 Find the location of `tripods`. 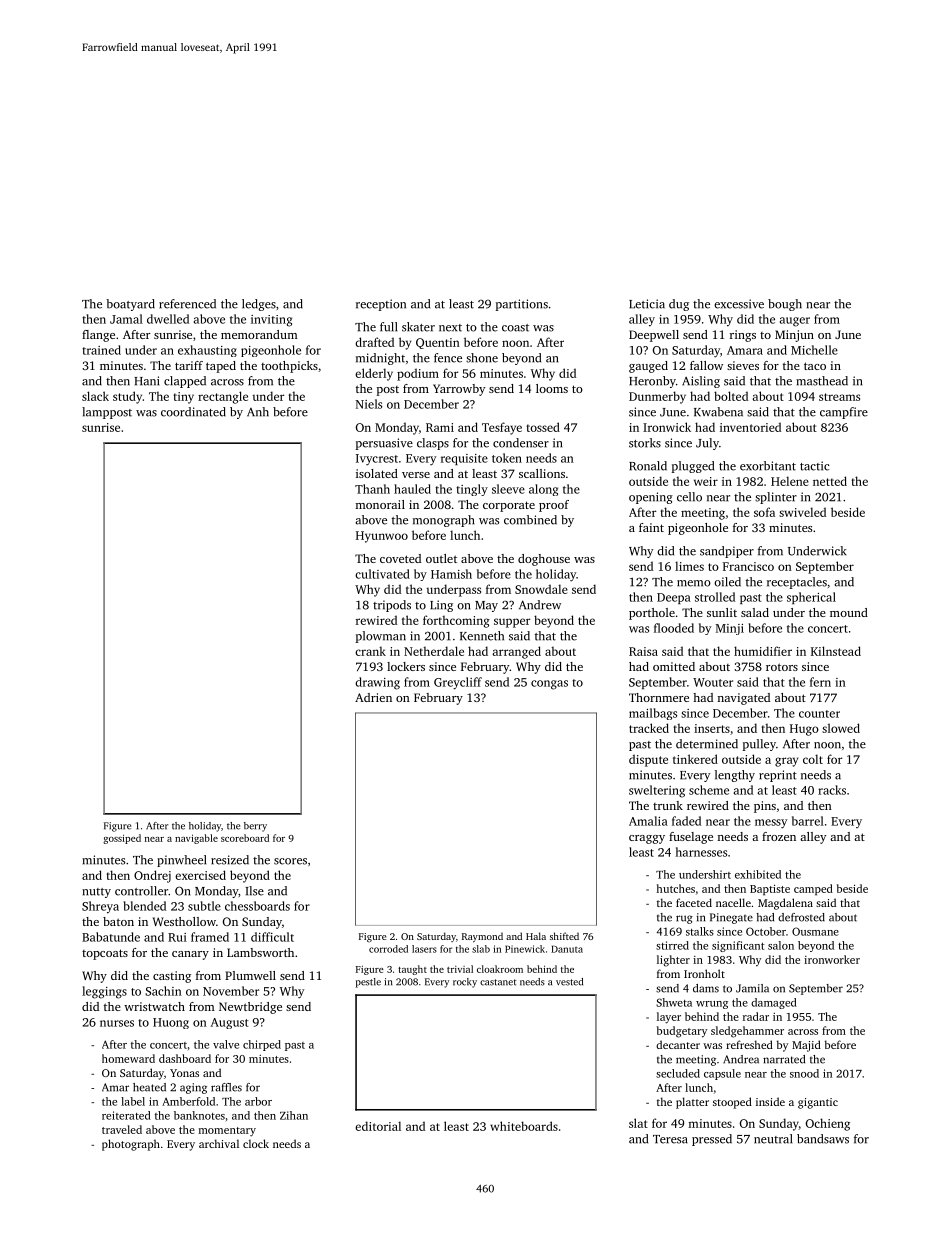

tripods is located at coordinates (392, 606).
